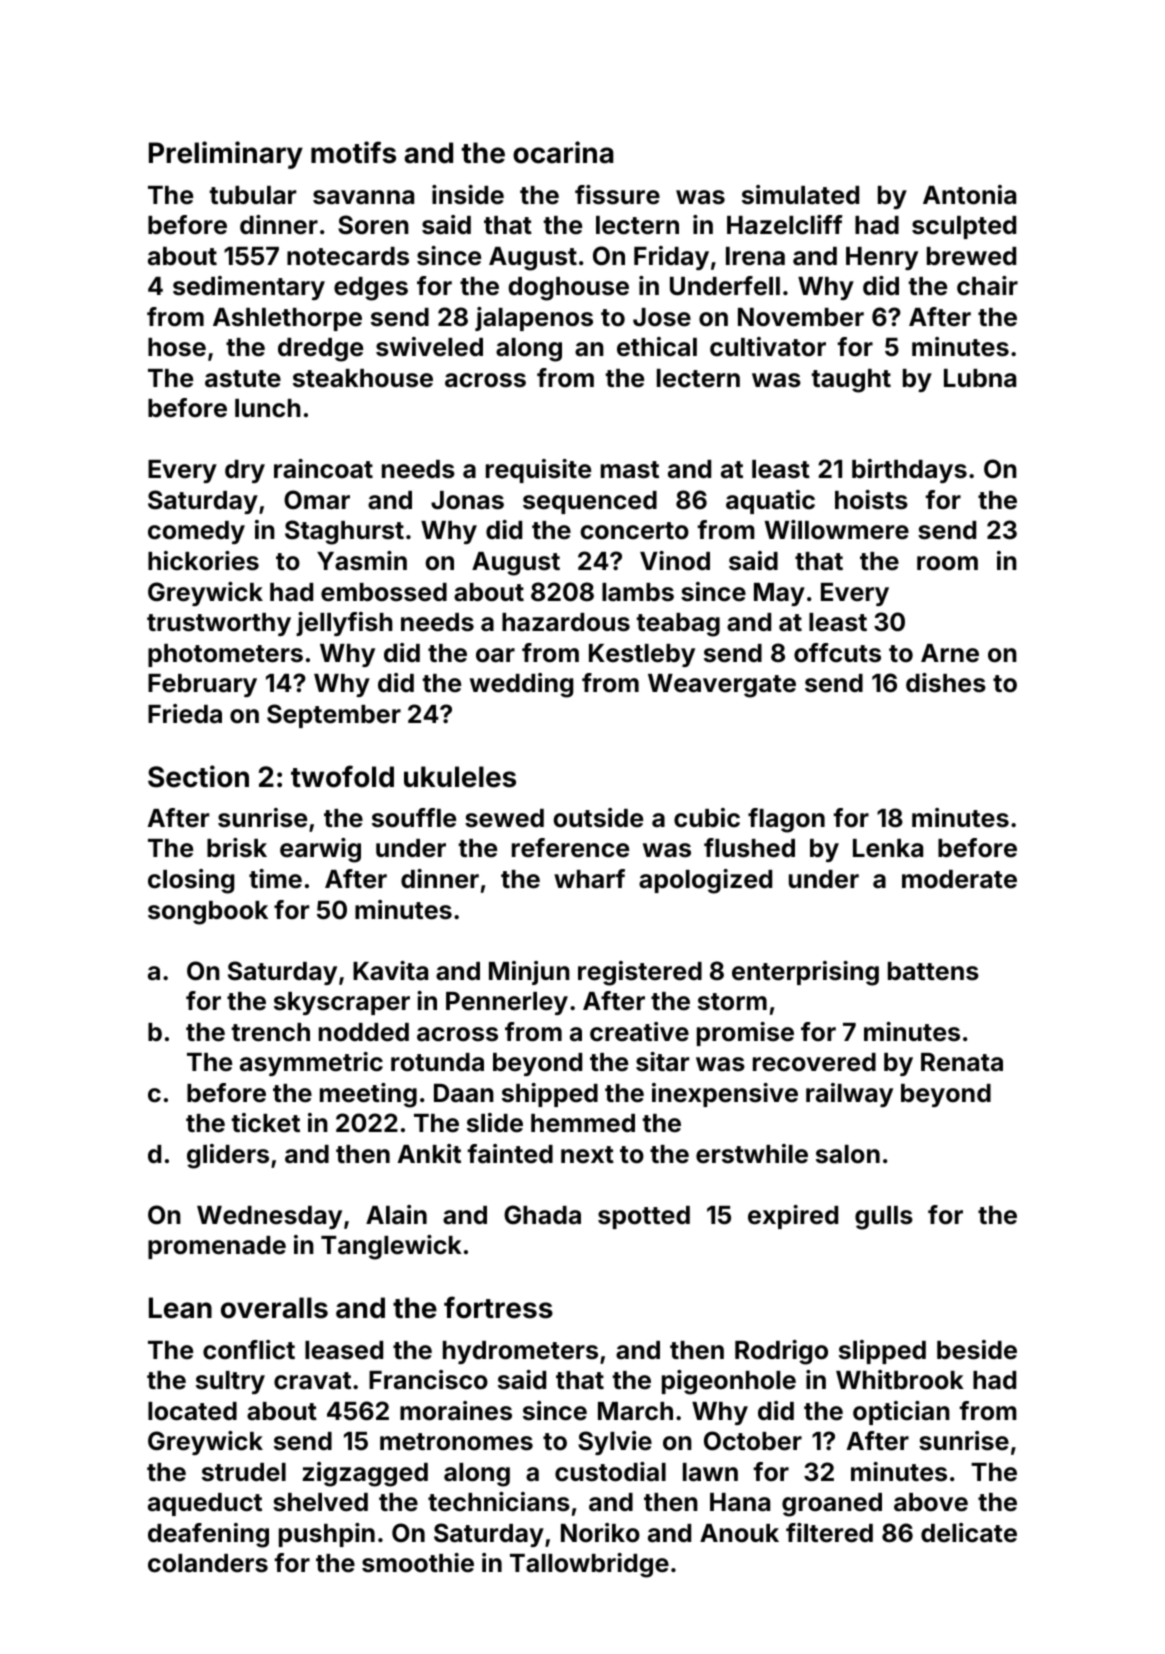 The image size is (1165, 1654). Describe the element at coordinates (589, 878) in the image. I see `wharf` at that location.
